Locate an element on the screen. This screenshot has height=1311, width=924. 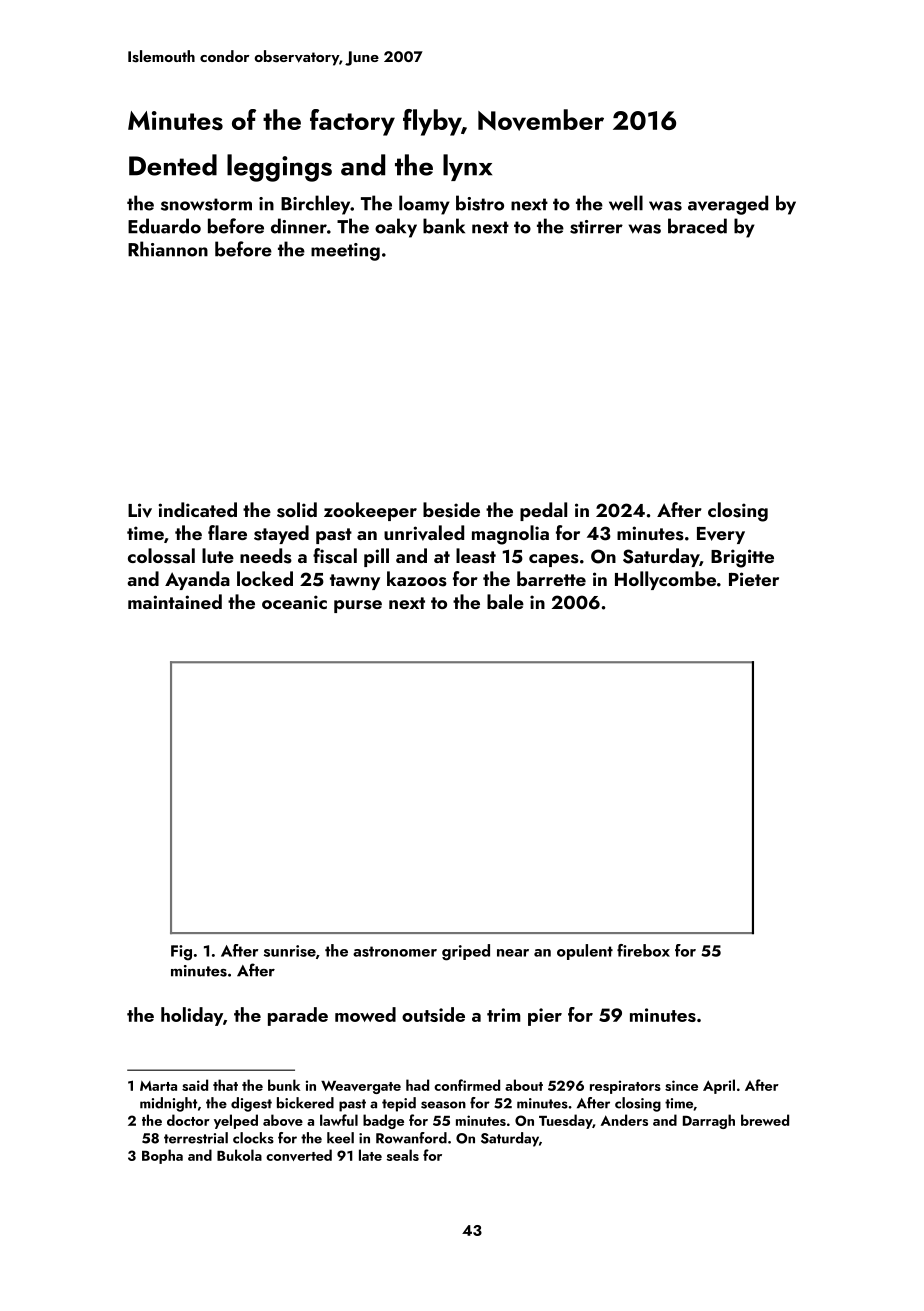
Bopha is located at coordinates (162, 1156).
